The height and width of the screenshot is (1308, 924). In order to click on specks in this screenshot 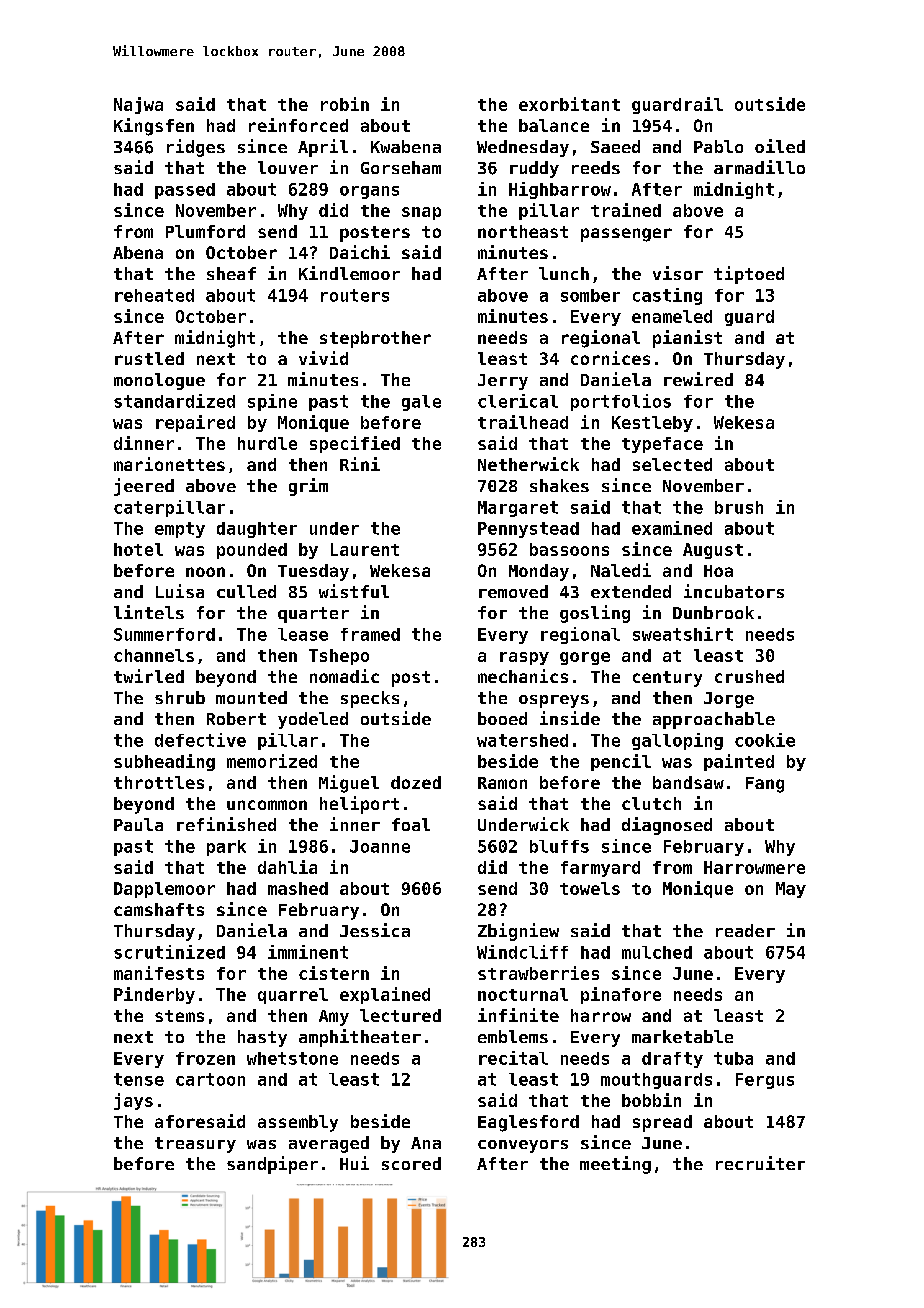, I will do `click(370, 699)`.
